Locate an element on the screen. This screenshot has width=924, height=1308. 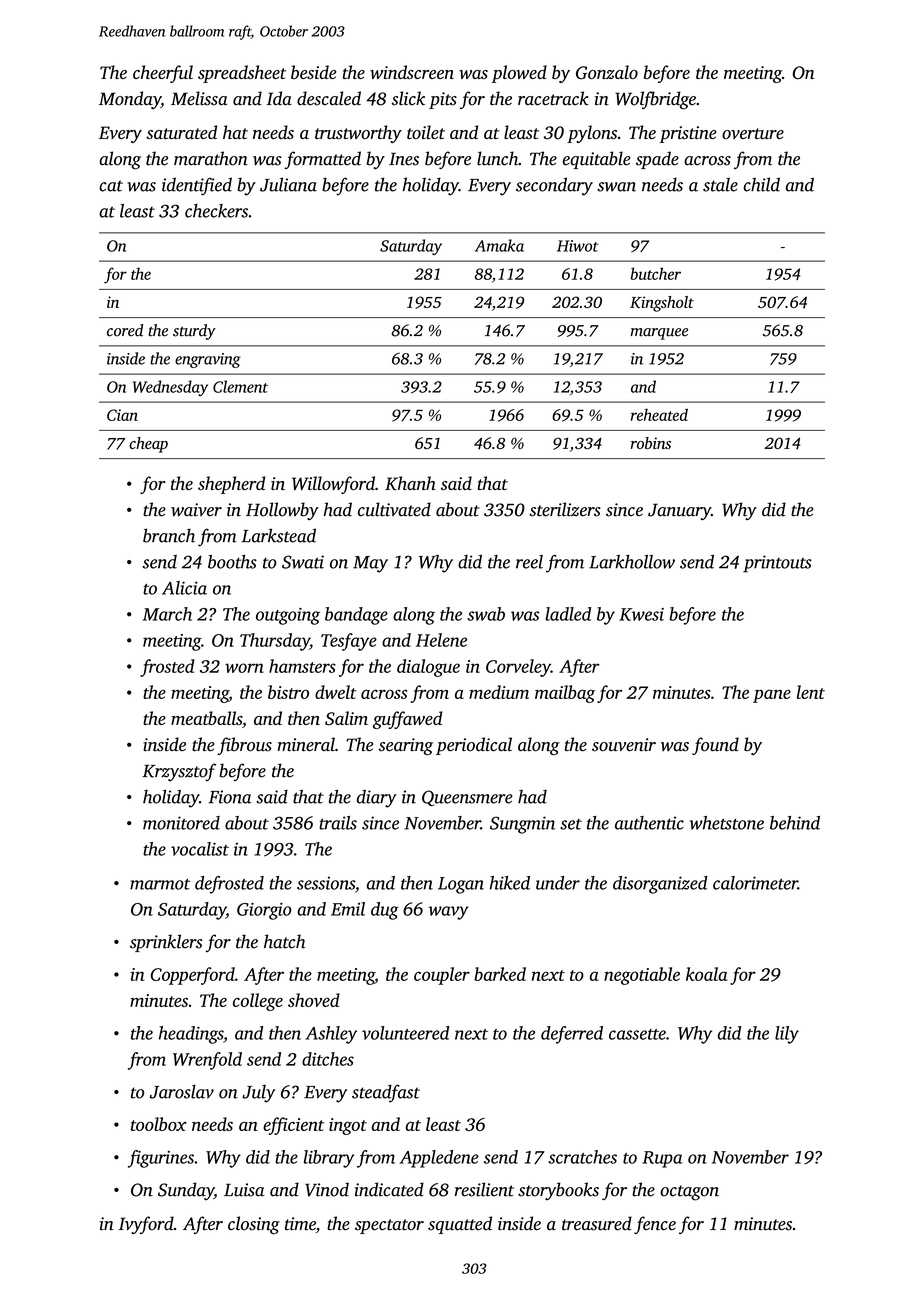
Hollowby is located at coordinates (282, 511).
